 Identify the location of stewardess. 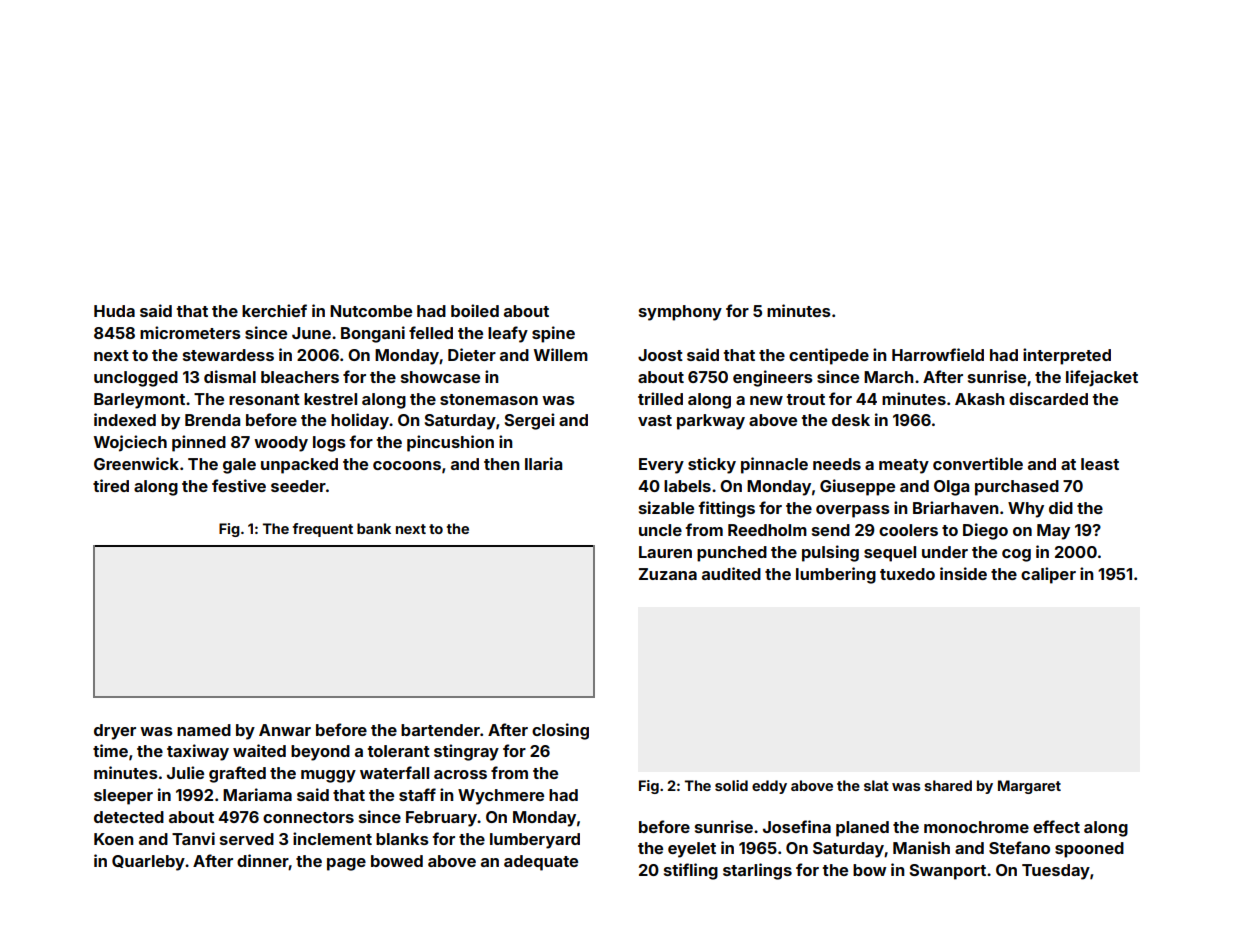
(228, 355).
